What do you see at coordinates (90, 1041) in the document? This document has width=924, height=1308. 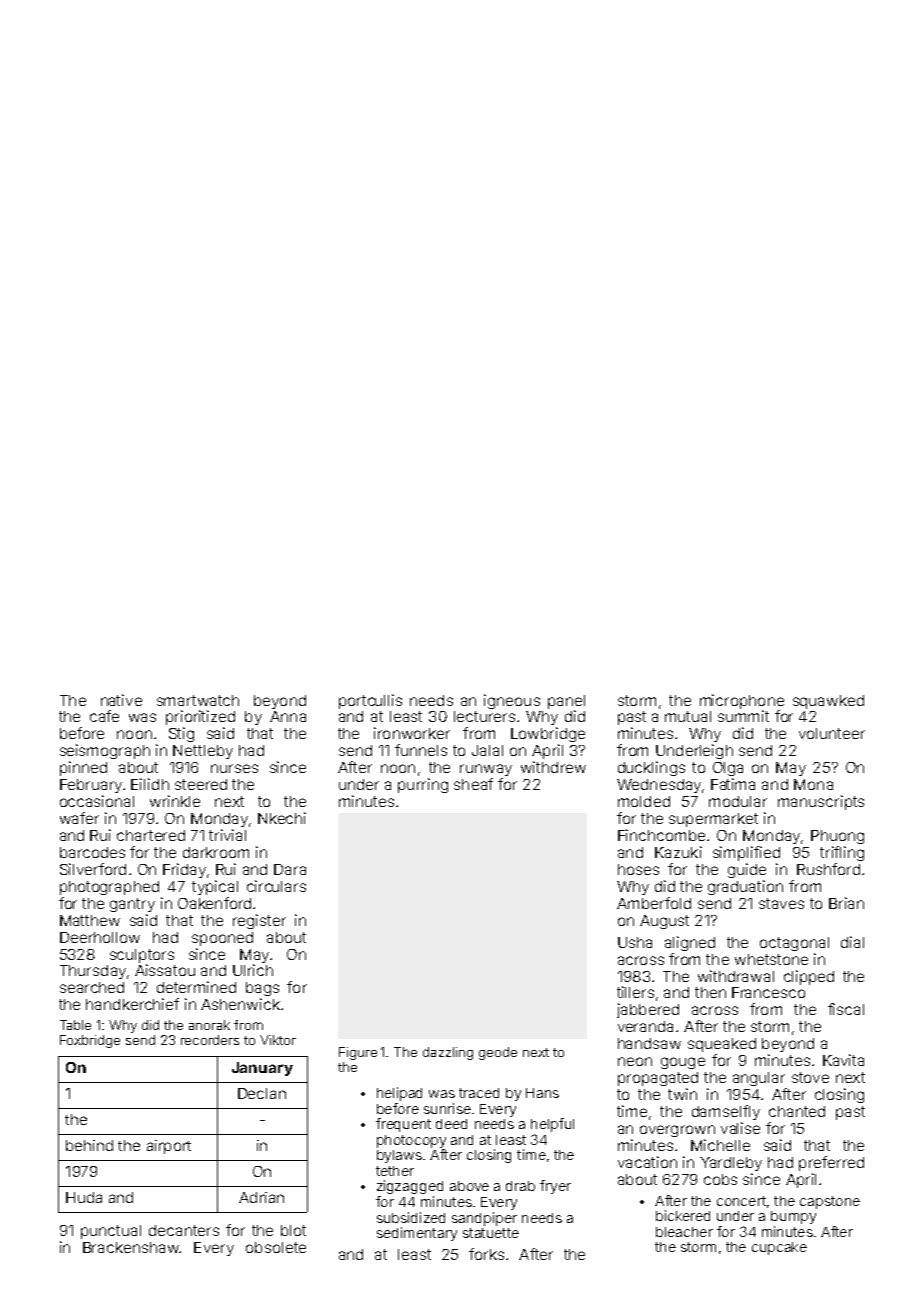 I see `Foxbridge` at bounding box center [90, 1041].
